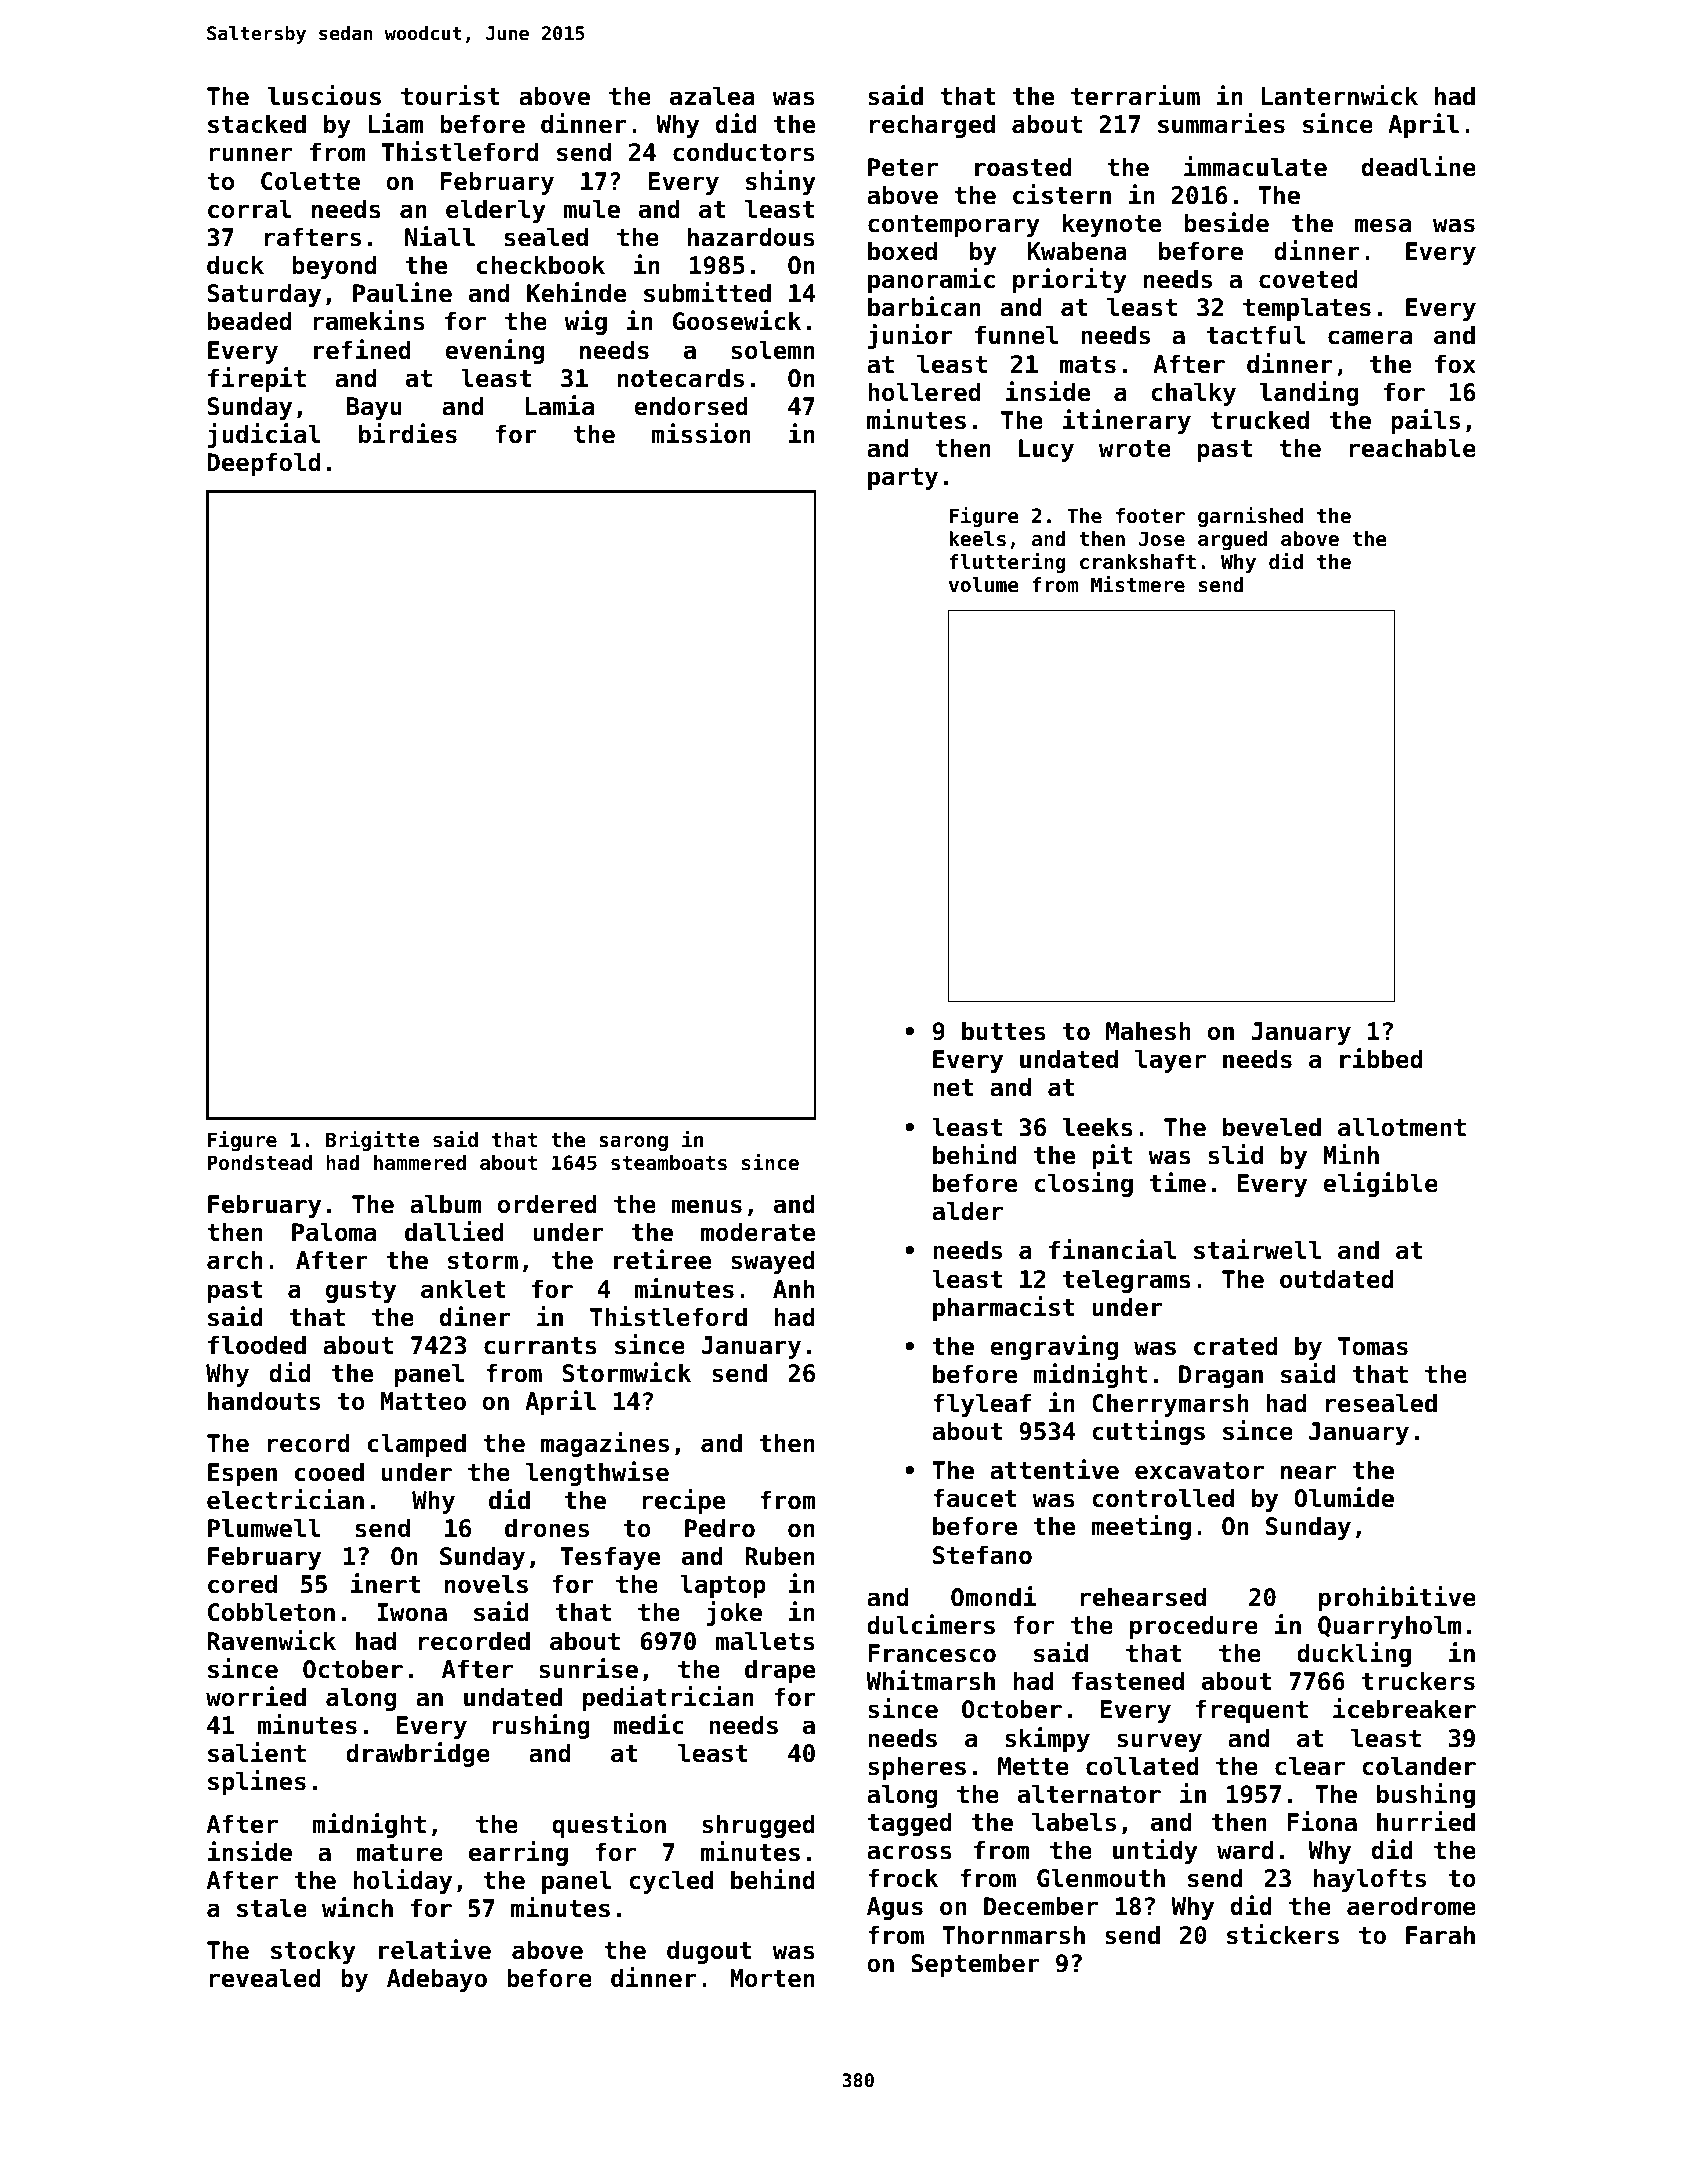  What do you see at coordinates (402, 292) in the image?
I see `Pauline` at bounding box center [402, 292].
